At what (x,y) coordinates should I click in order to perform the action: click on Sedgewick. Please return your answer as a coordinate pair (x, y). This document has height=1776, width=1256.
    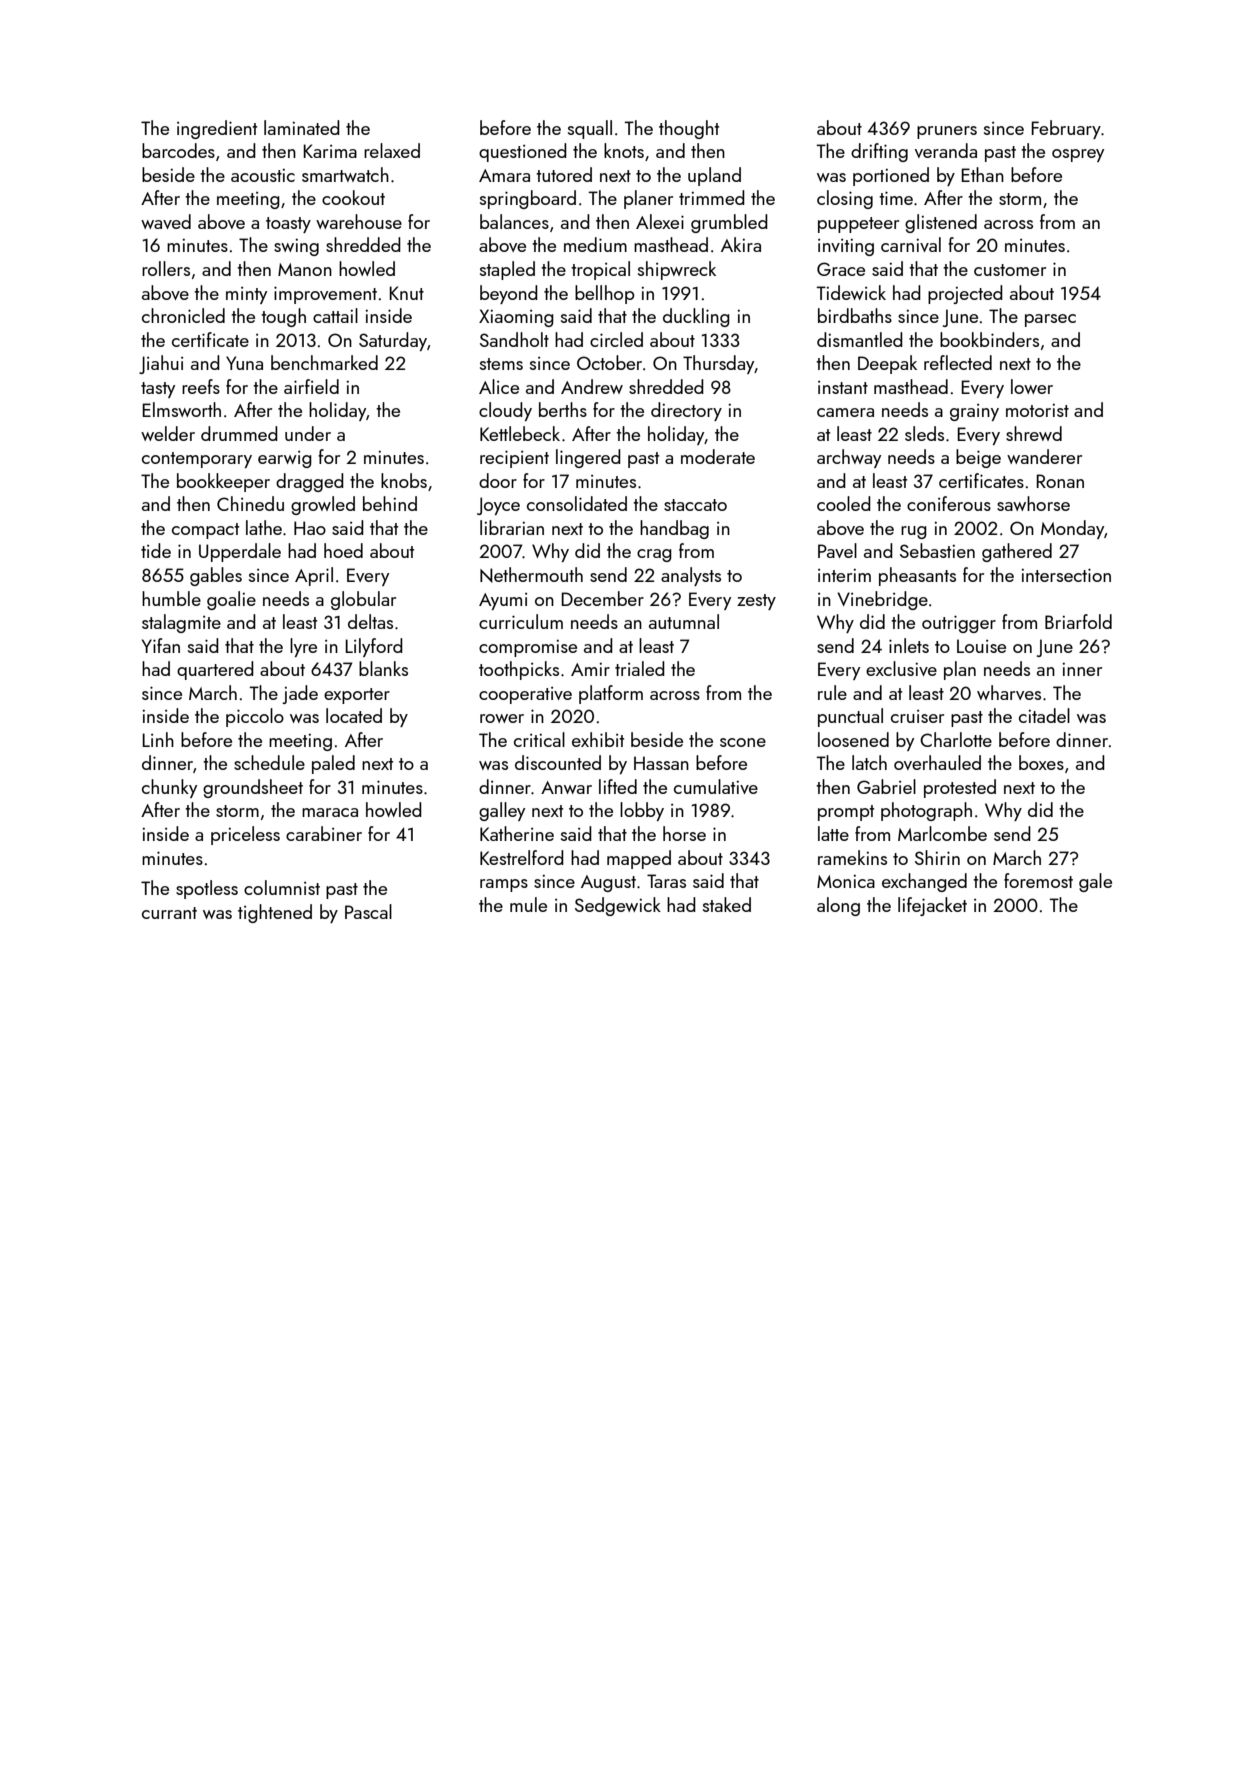
    Looking at the image, I should click on (618, 906).
